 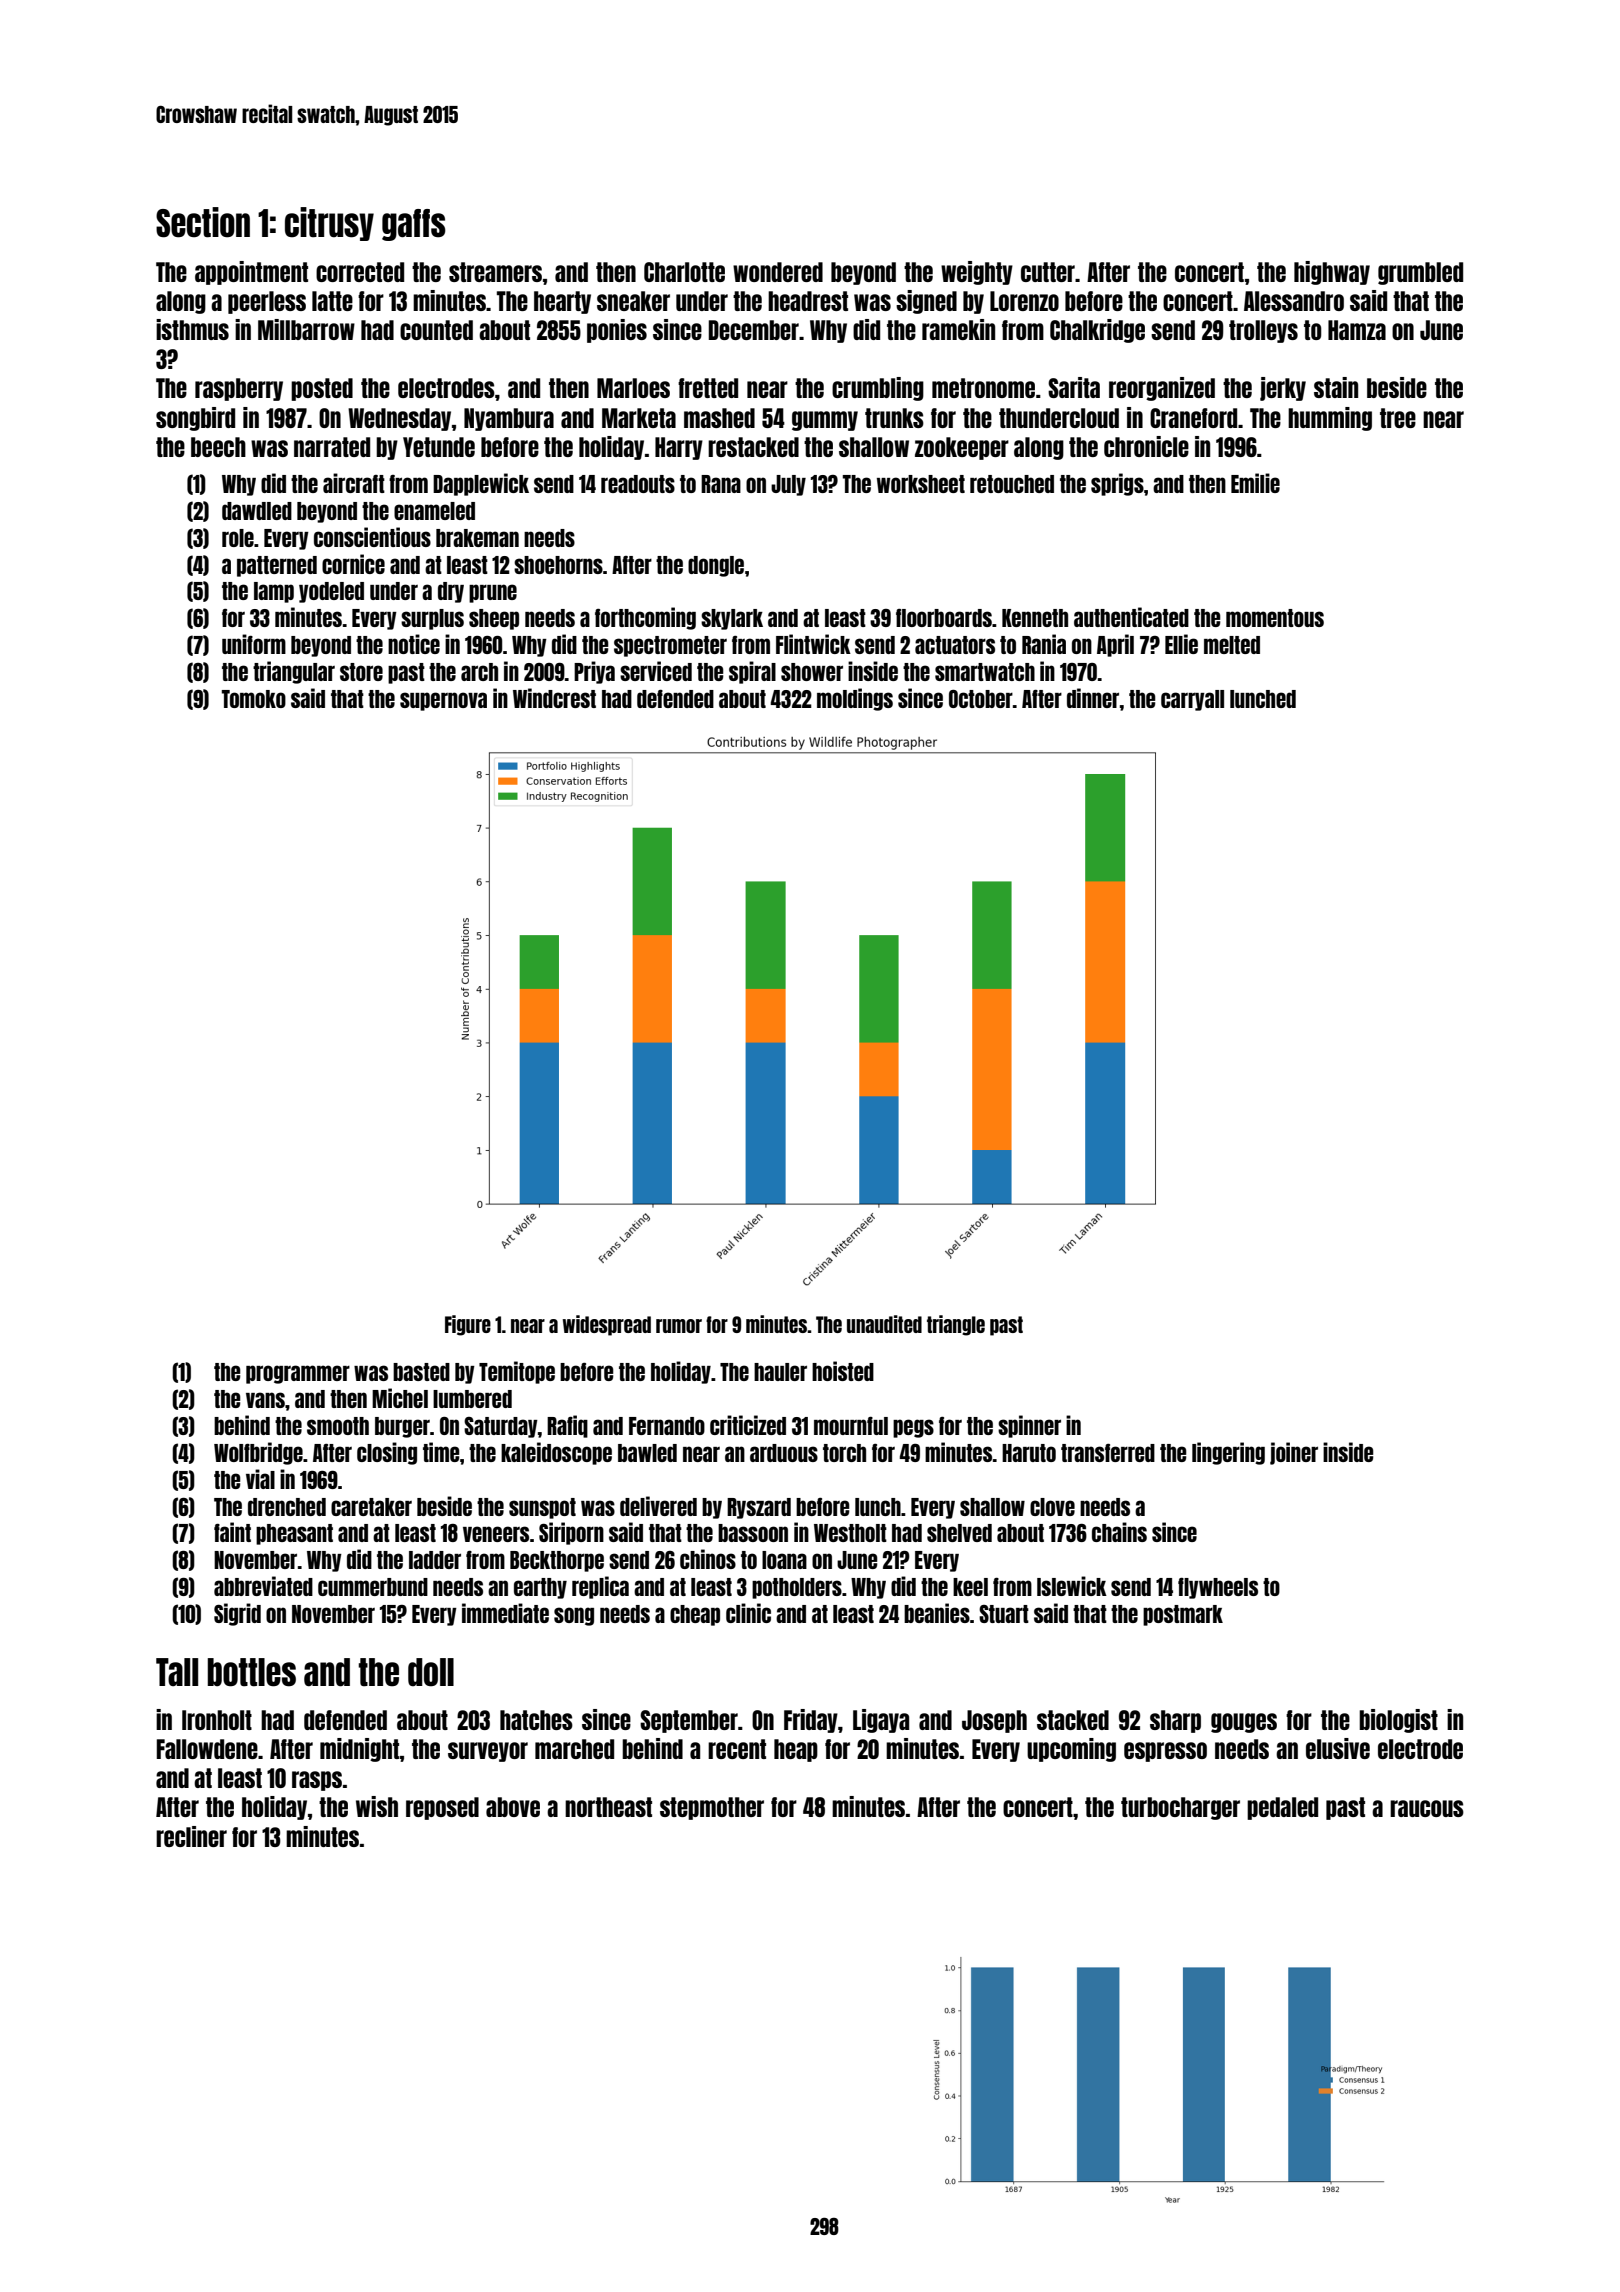 What do you see at coordinates (712, 1808) in the page?
I see `stepmother` at bounding box center [712, 1808].
